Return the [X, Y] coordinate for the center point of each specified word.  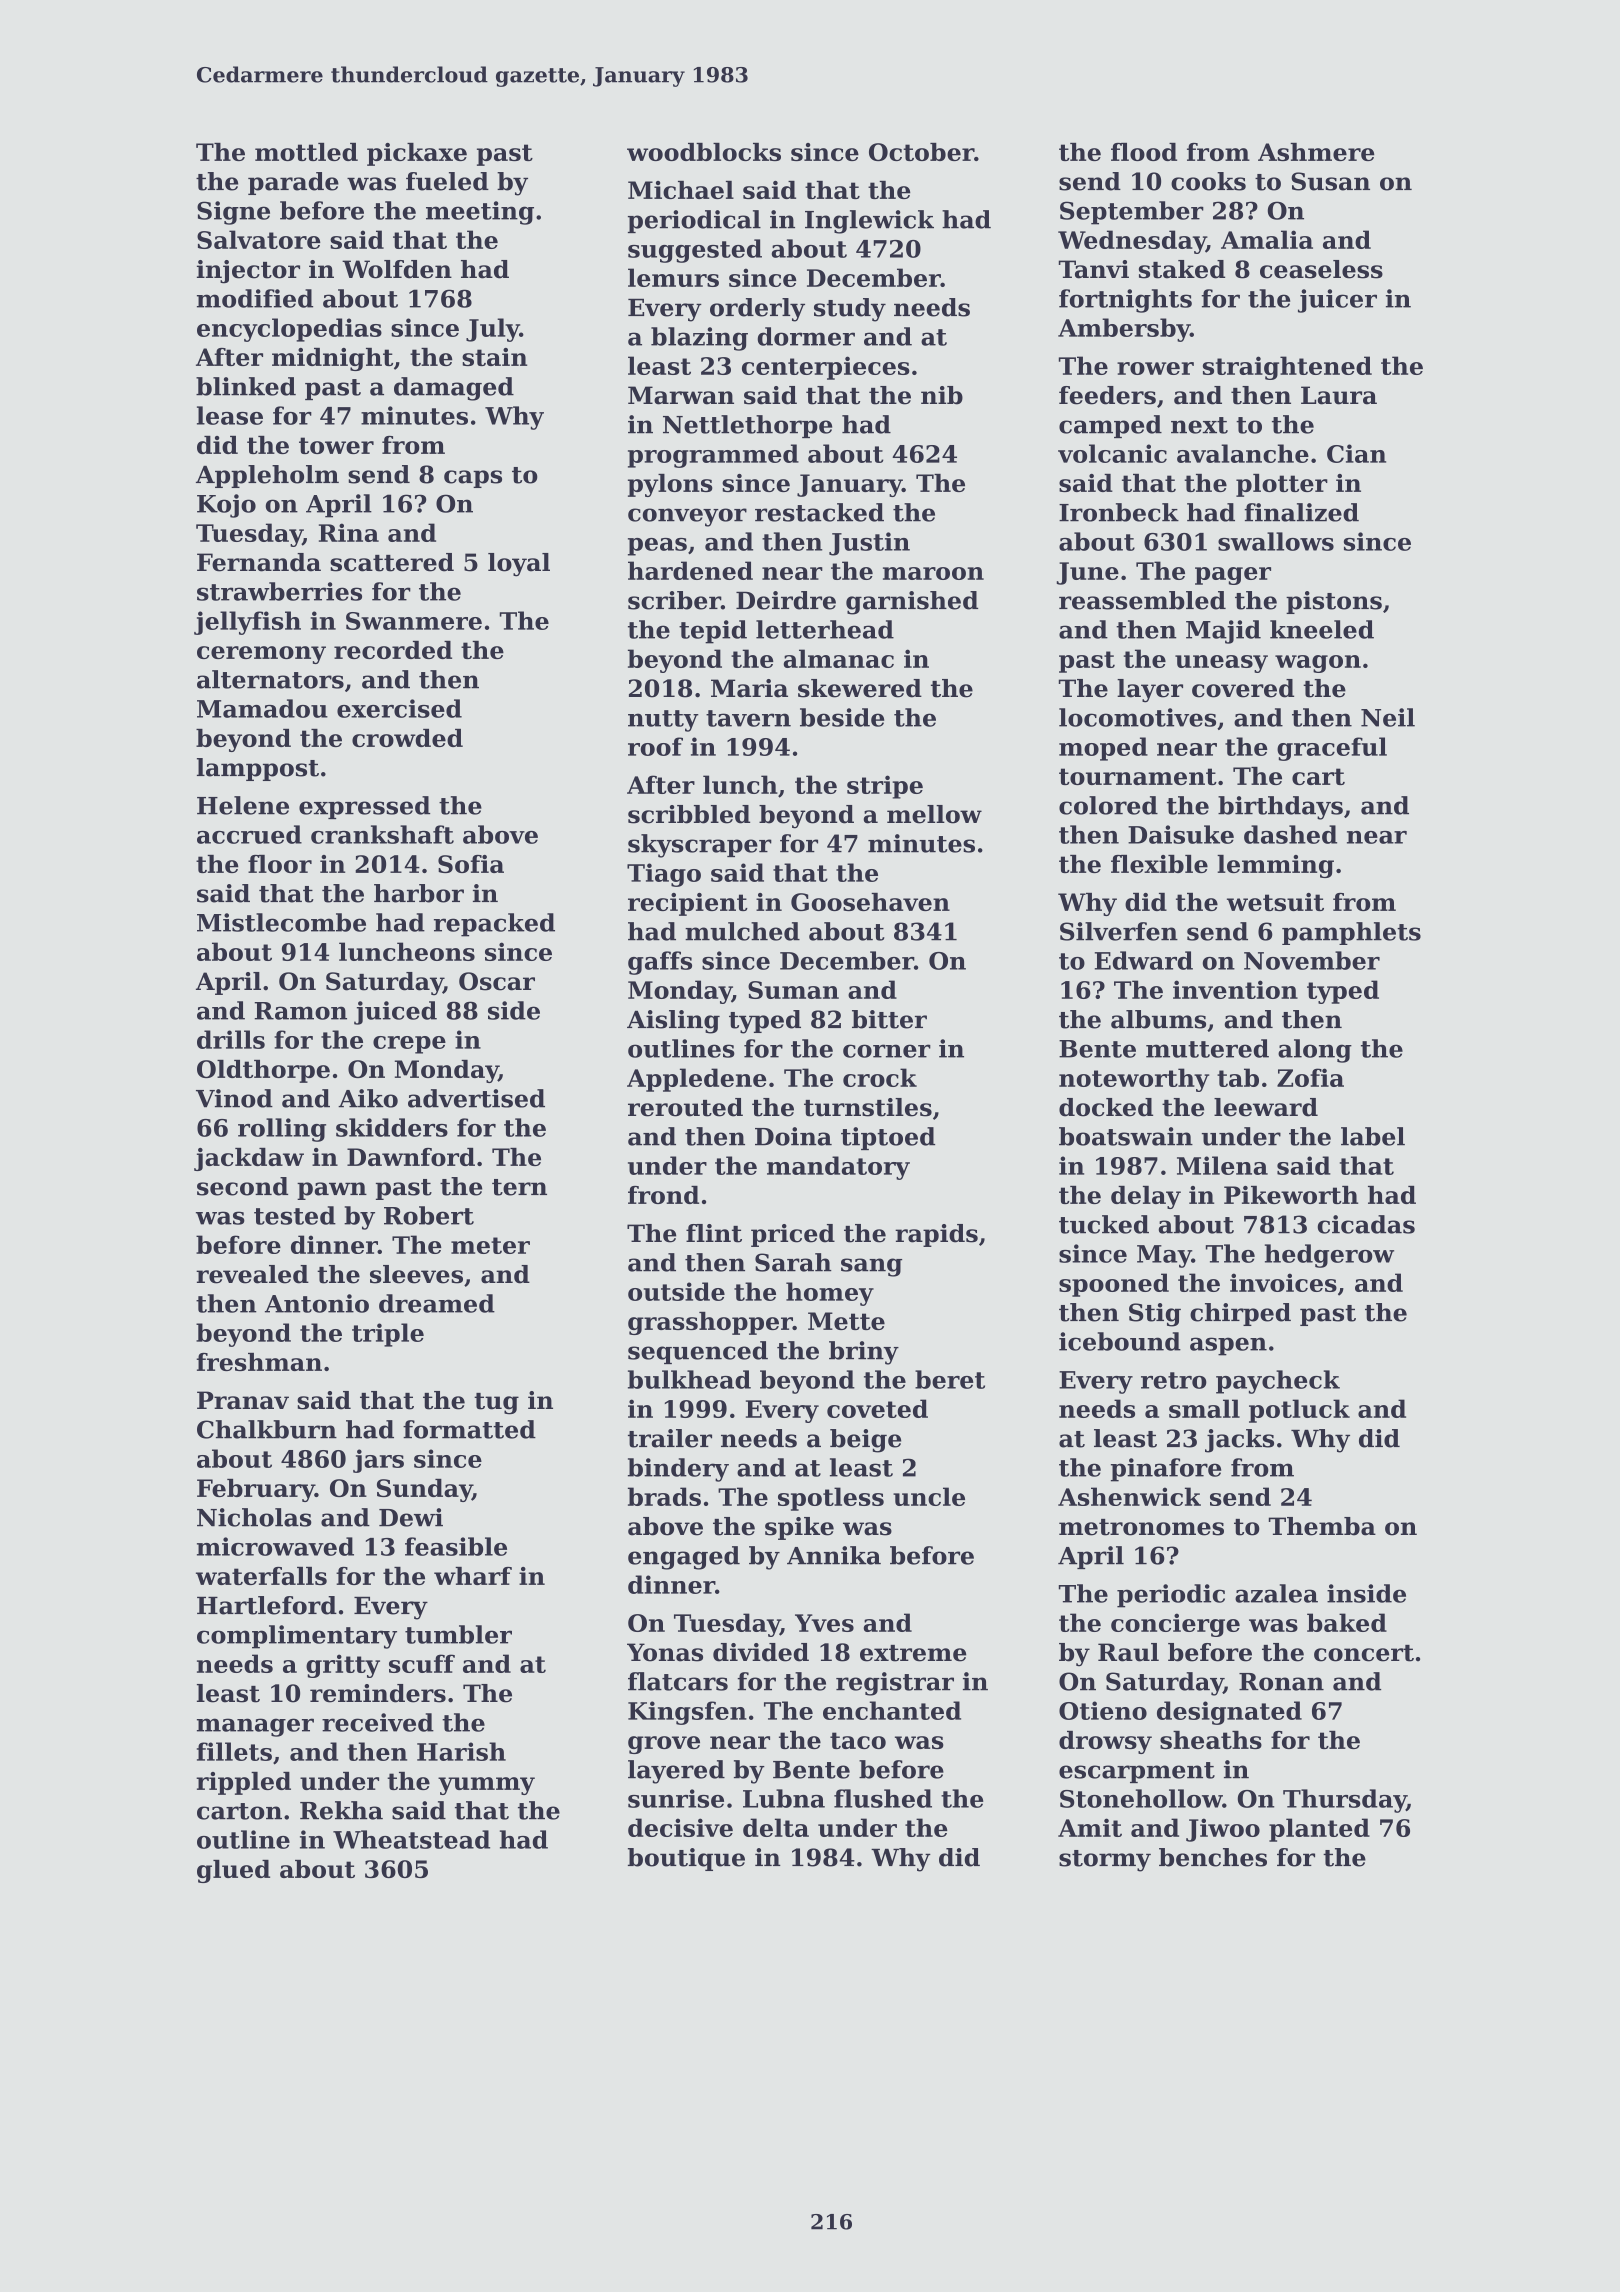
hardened [690, 570]
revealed [252, 1274]
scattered [392, 562]
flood [1144, 152]
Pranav [243, 1400]
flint [714, 1233]
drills [231, 1039]
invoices [1283, 1282]
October [921, 152]
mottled [306, 152]
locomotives [1137, 717]
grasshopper [710, 1323]
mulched [742, 931]
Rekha [341, 1810]
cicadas [1366, 1224]
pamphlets [1351, 933]
